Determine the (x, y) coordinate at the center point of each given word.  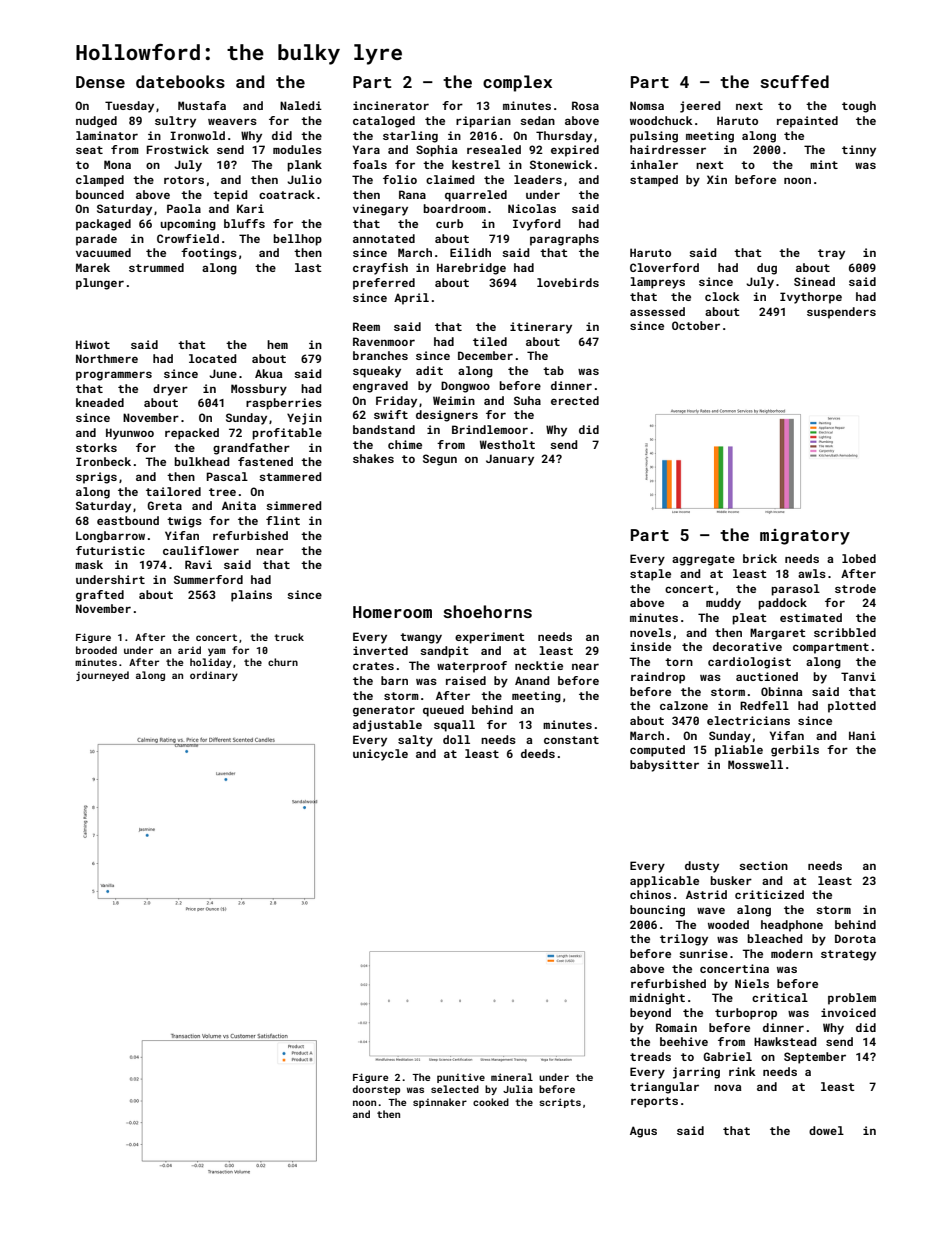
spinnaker (440, 1103)
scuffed (794, 81)
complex (517, 83)
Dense (100, 82)
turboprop (746, 1014)
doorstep (376, 1090)
